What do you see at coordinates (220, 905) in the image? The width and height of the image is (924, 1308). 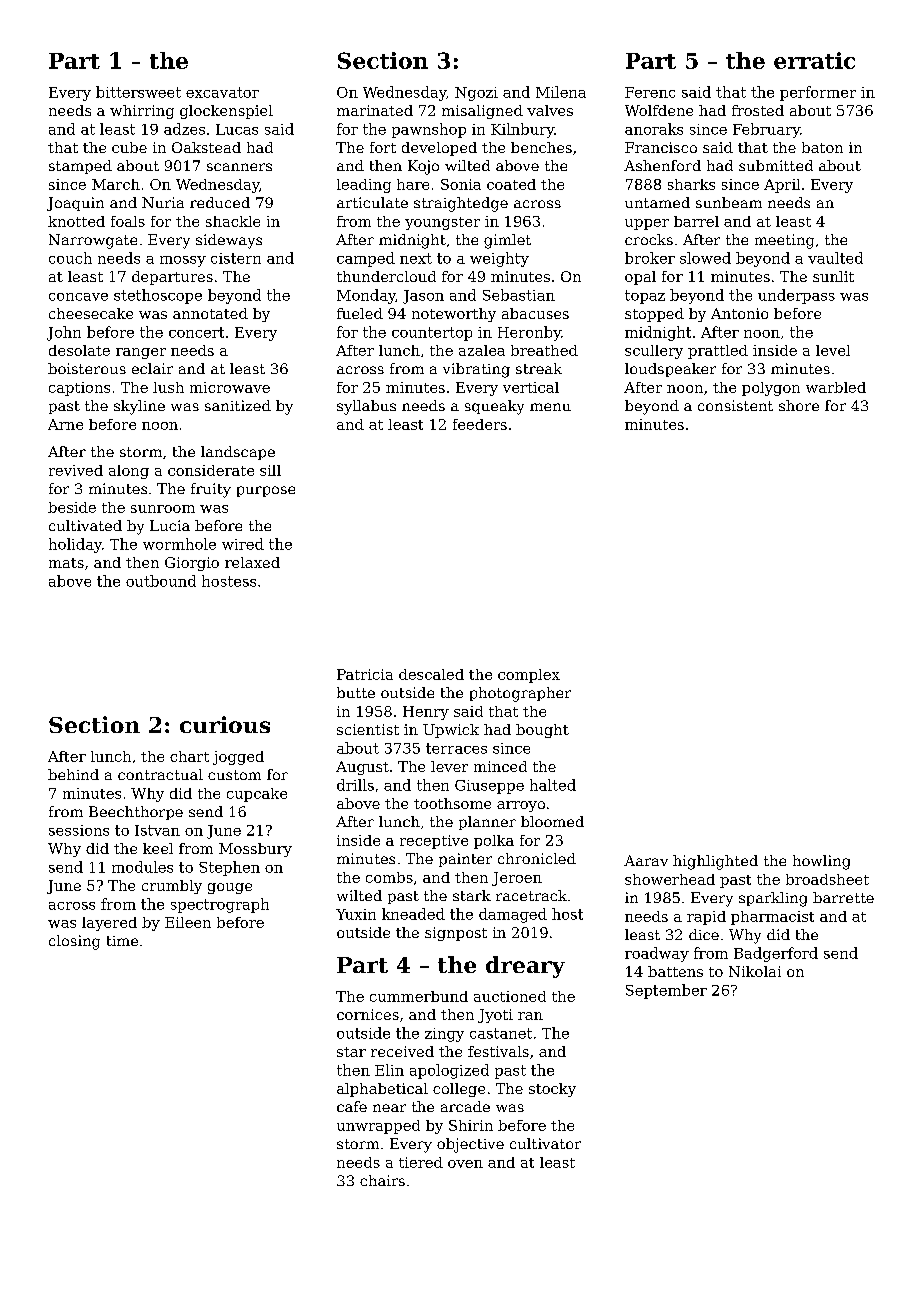 I see `spectrograph` at bounding box center [220, 905].
